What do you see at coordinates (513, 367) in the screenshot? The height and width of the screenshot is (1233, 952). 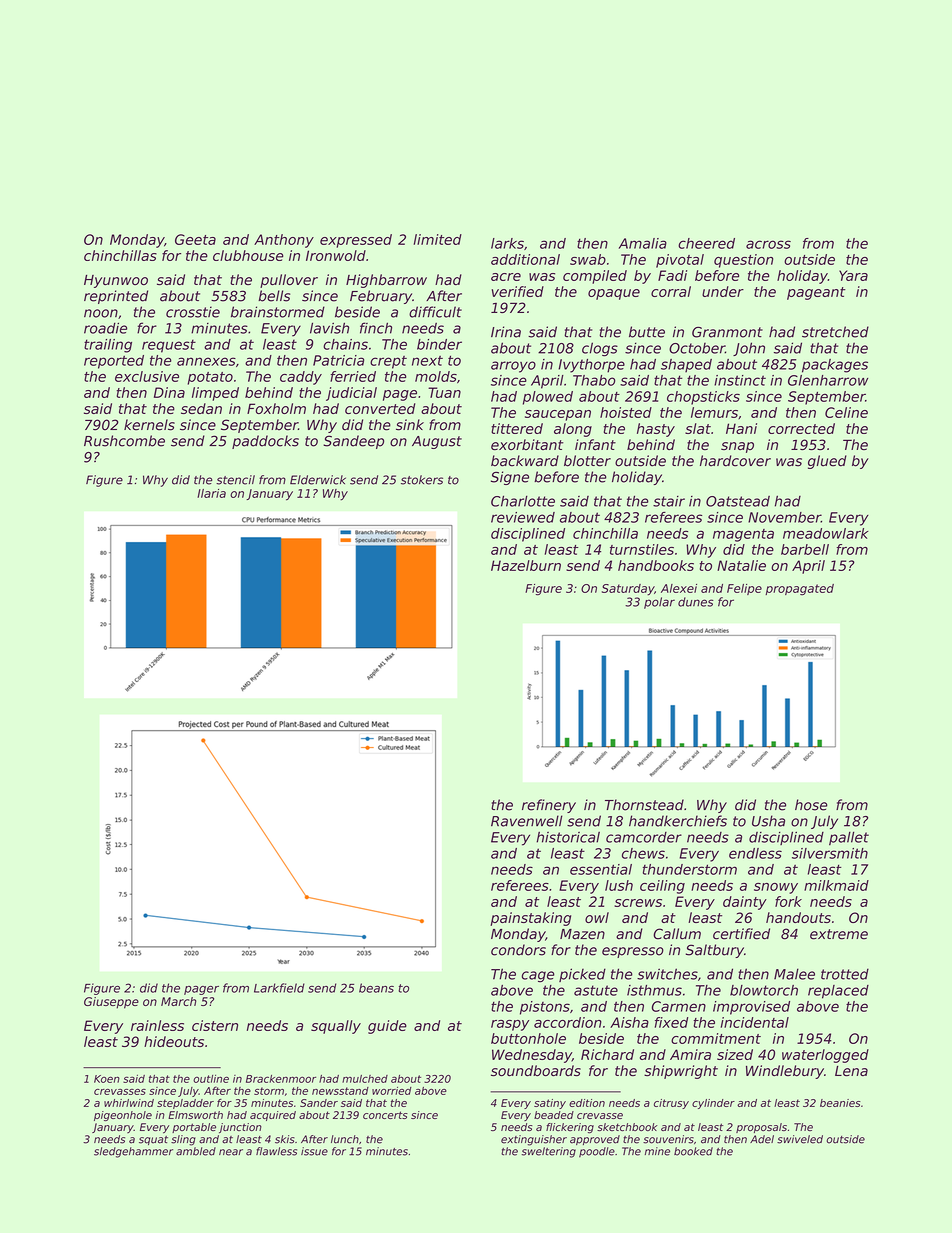 I see `arroyo` at bounding box center [513, 367].
